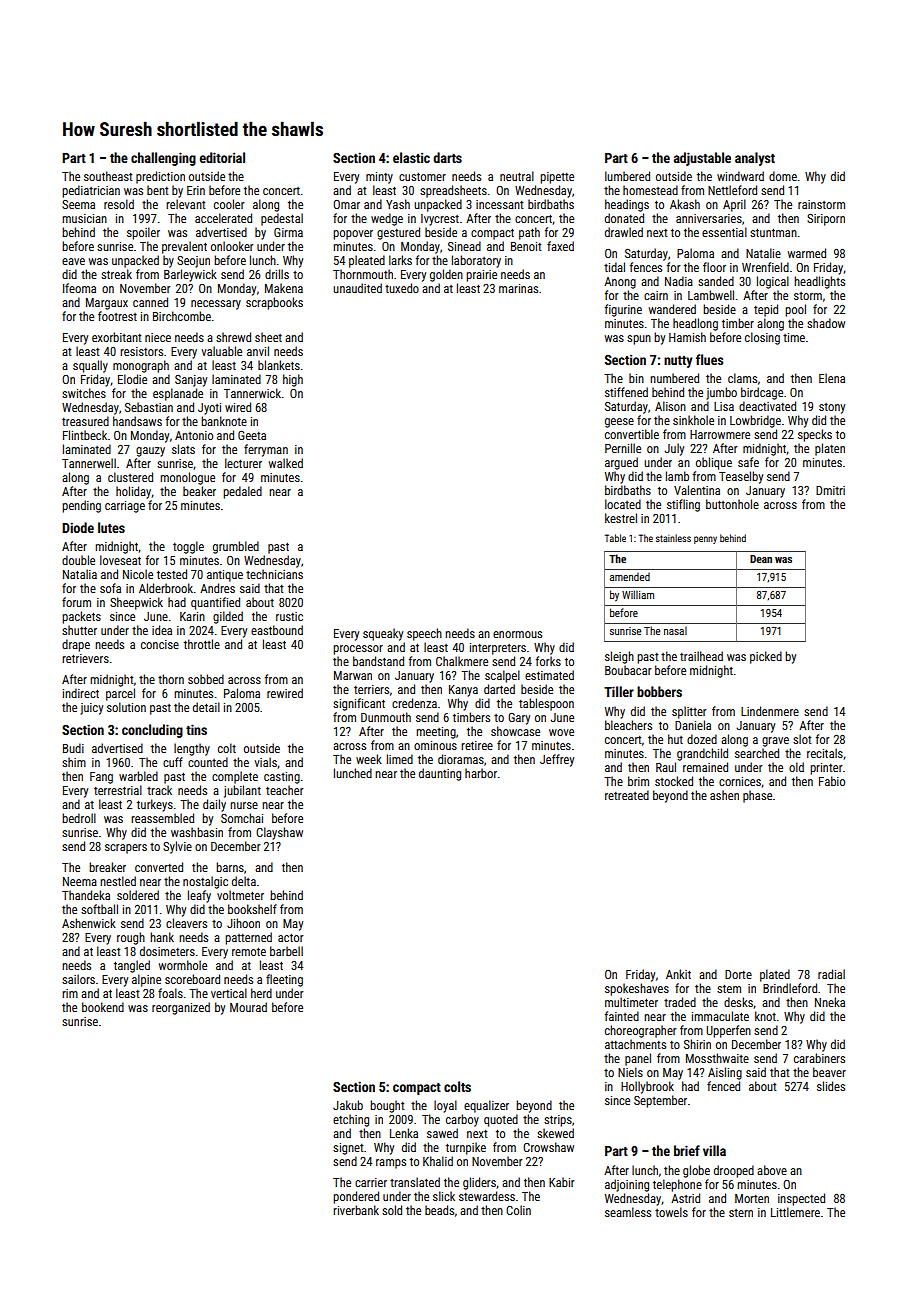 This screenshot has height=1316, width=908. Describe the element at coordinates (411, 157) in the screenshot. I see `elastic` at that location.
